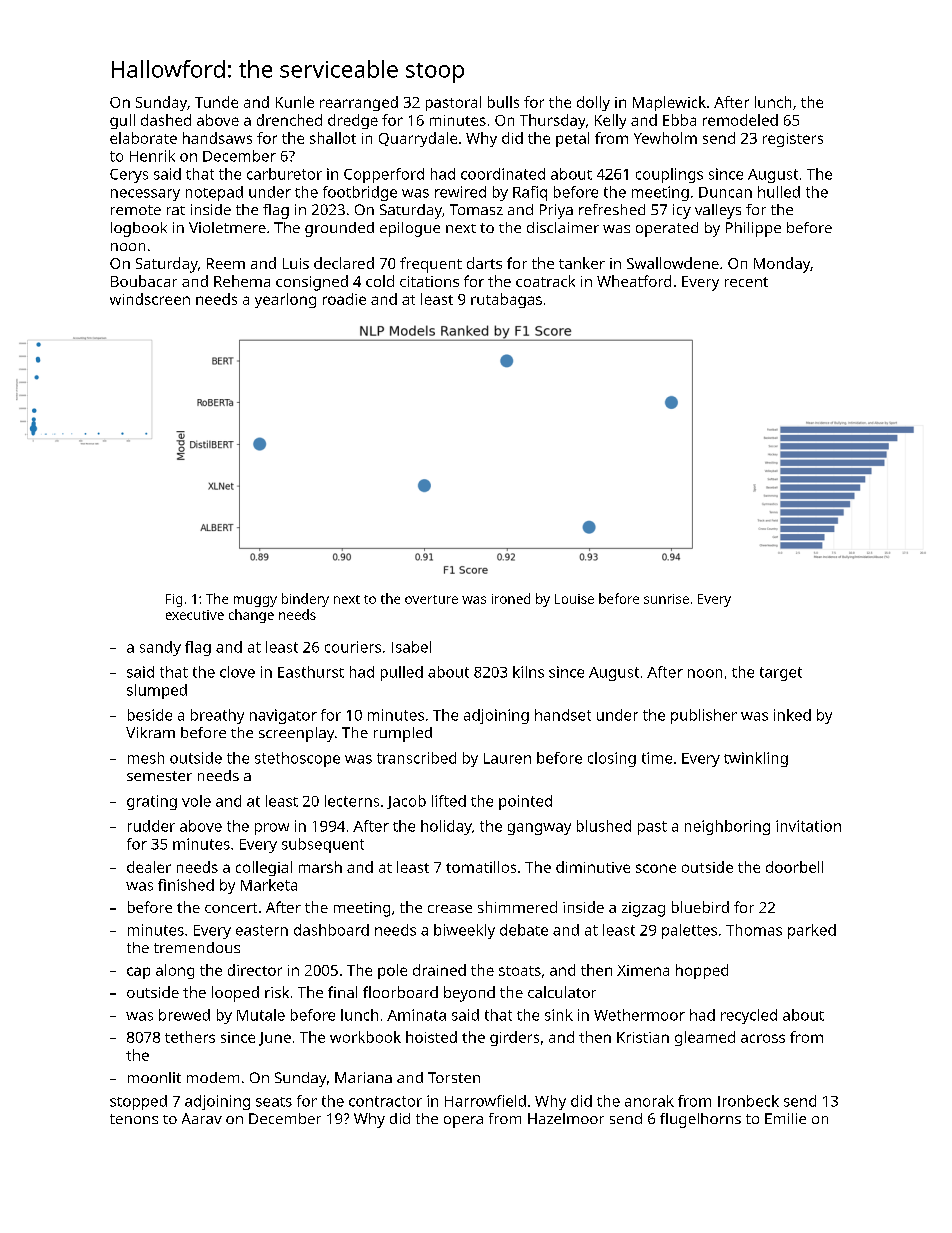  What do you see at coordinates (566, 1118) in the screenshot?
I see `Hazelmoor` at bounding box center [566, 1118].
